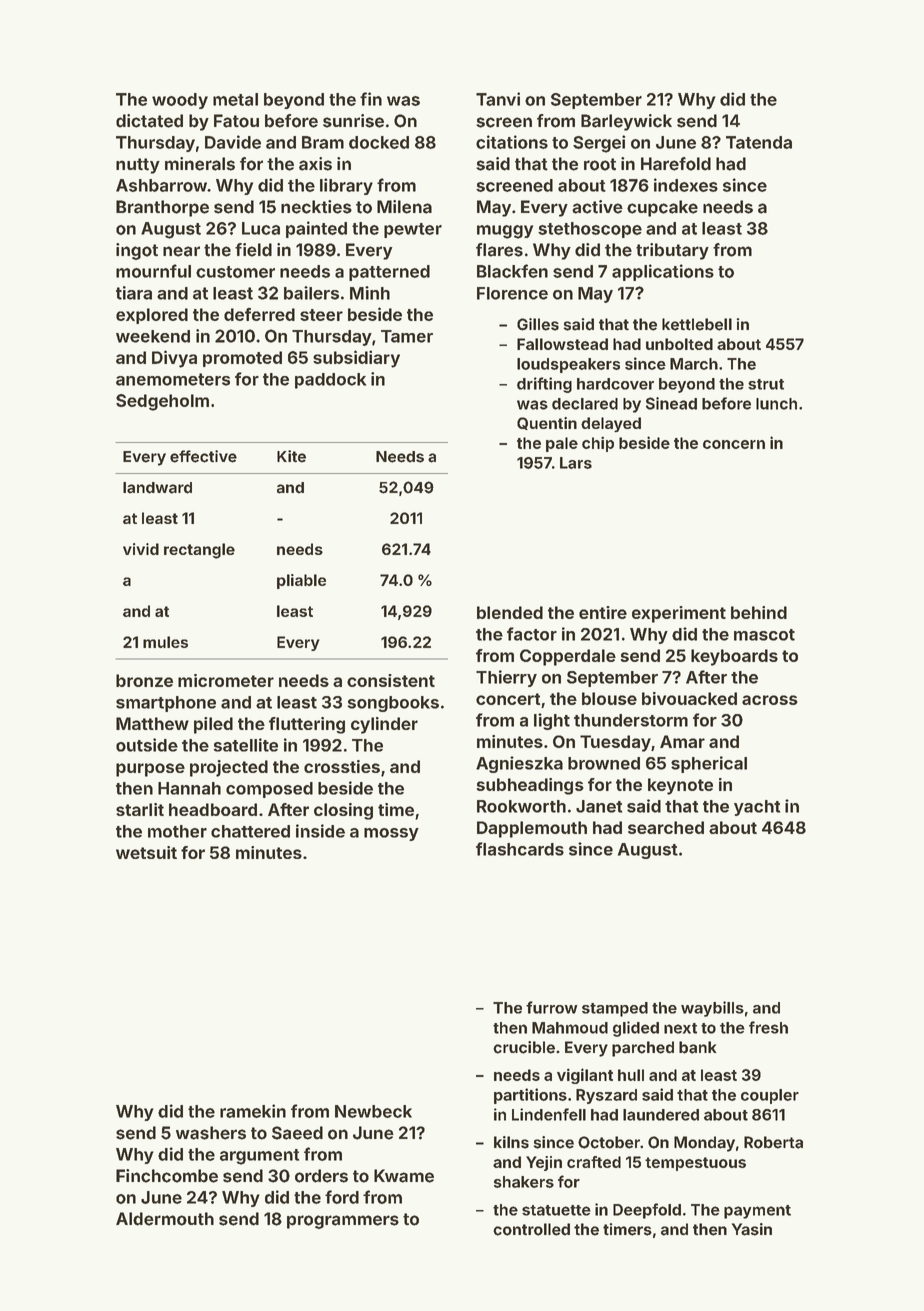  Describe the element at coordinates (532, 829) in the document. I see `Dapplemouth` at that location.
